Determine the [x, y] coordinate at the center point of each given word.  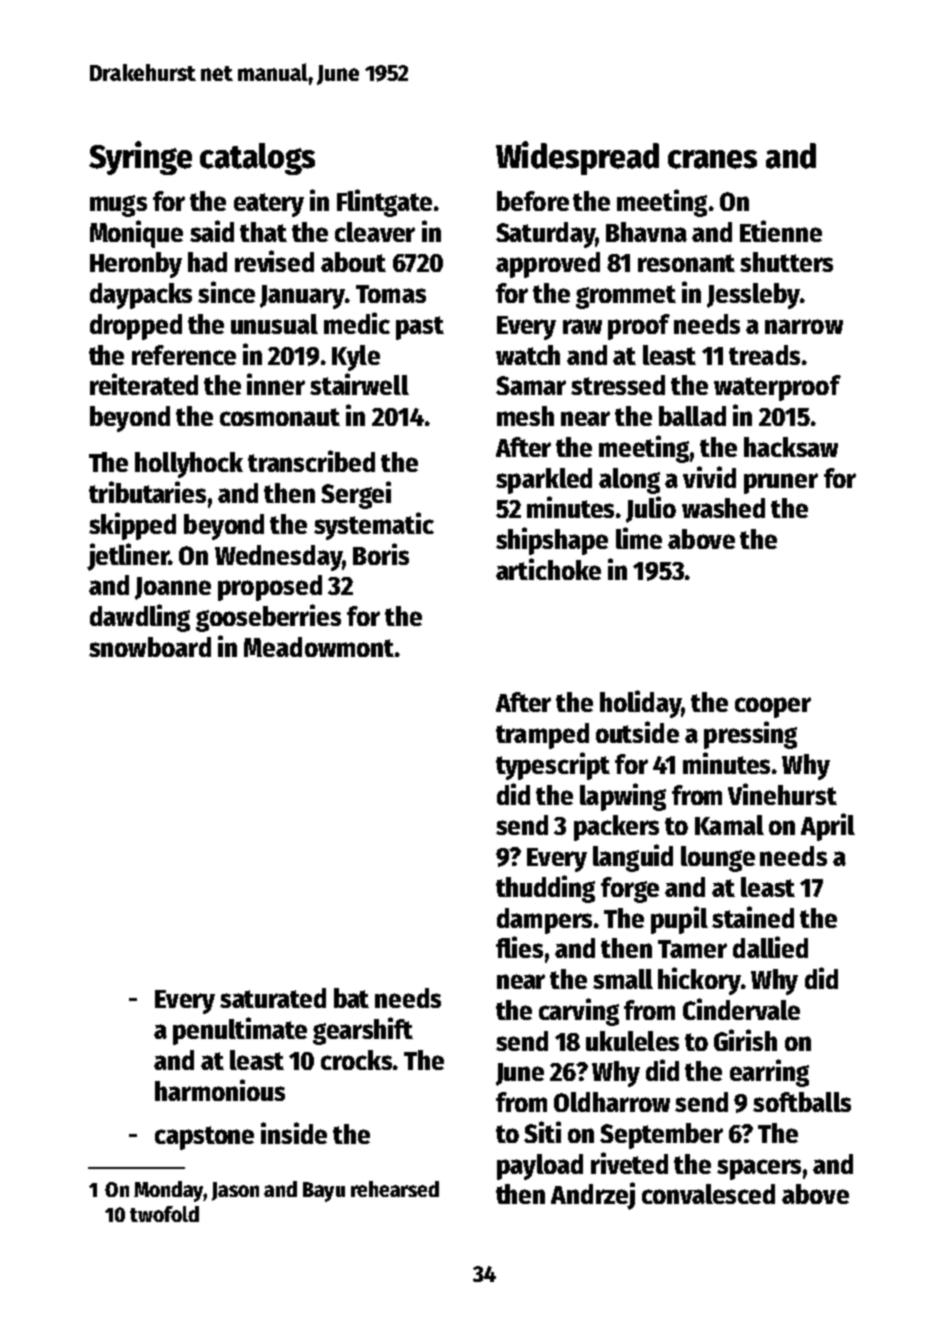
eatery [269, 205]
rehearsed [395, 1189]
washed [723, 508]
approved [548, 265]
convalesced [708, 1194]
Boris [381, 554]
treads [764, 355]
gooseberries [268, 618]
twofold [164, 1214]
